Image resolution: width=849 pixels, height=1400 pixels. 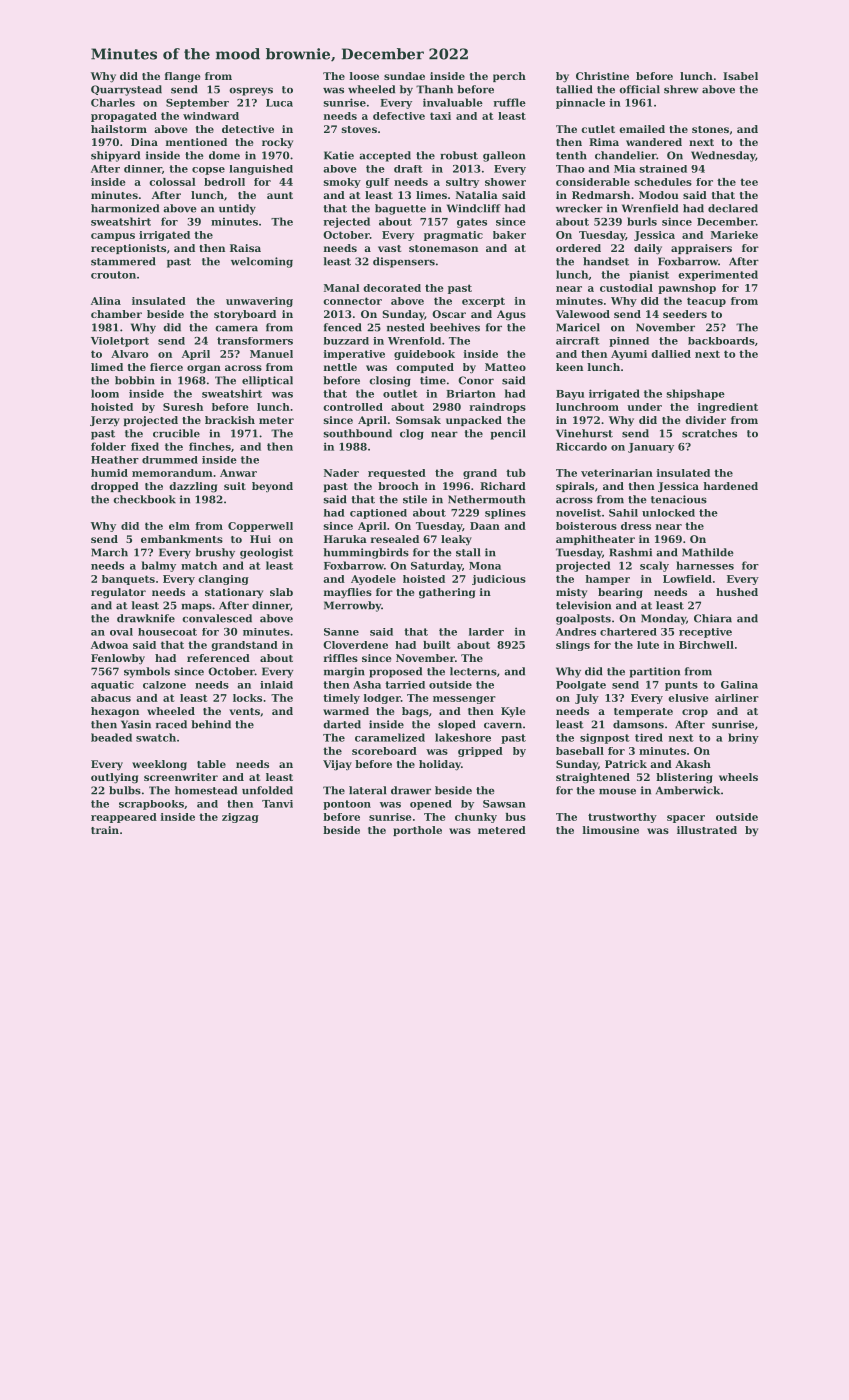 What do you see at coordinates (463, 737) in the image?
I see `lakeshore` at bounding box center [463, 737].
